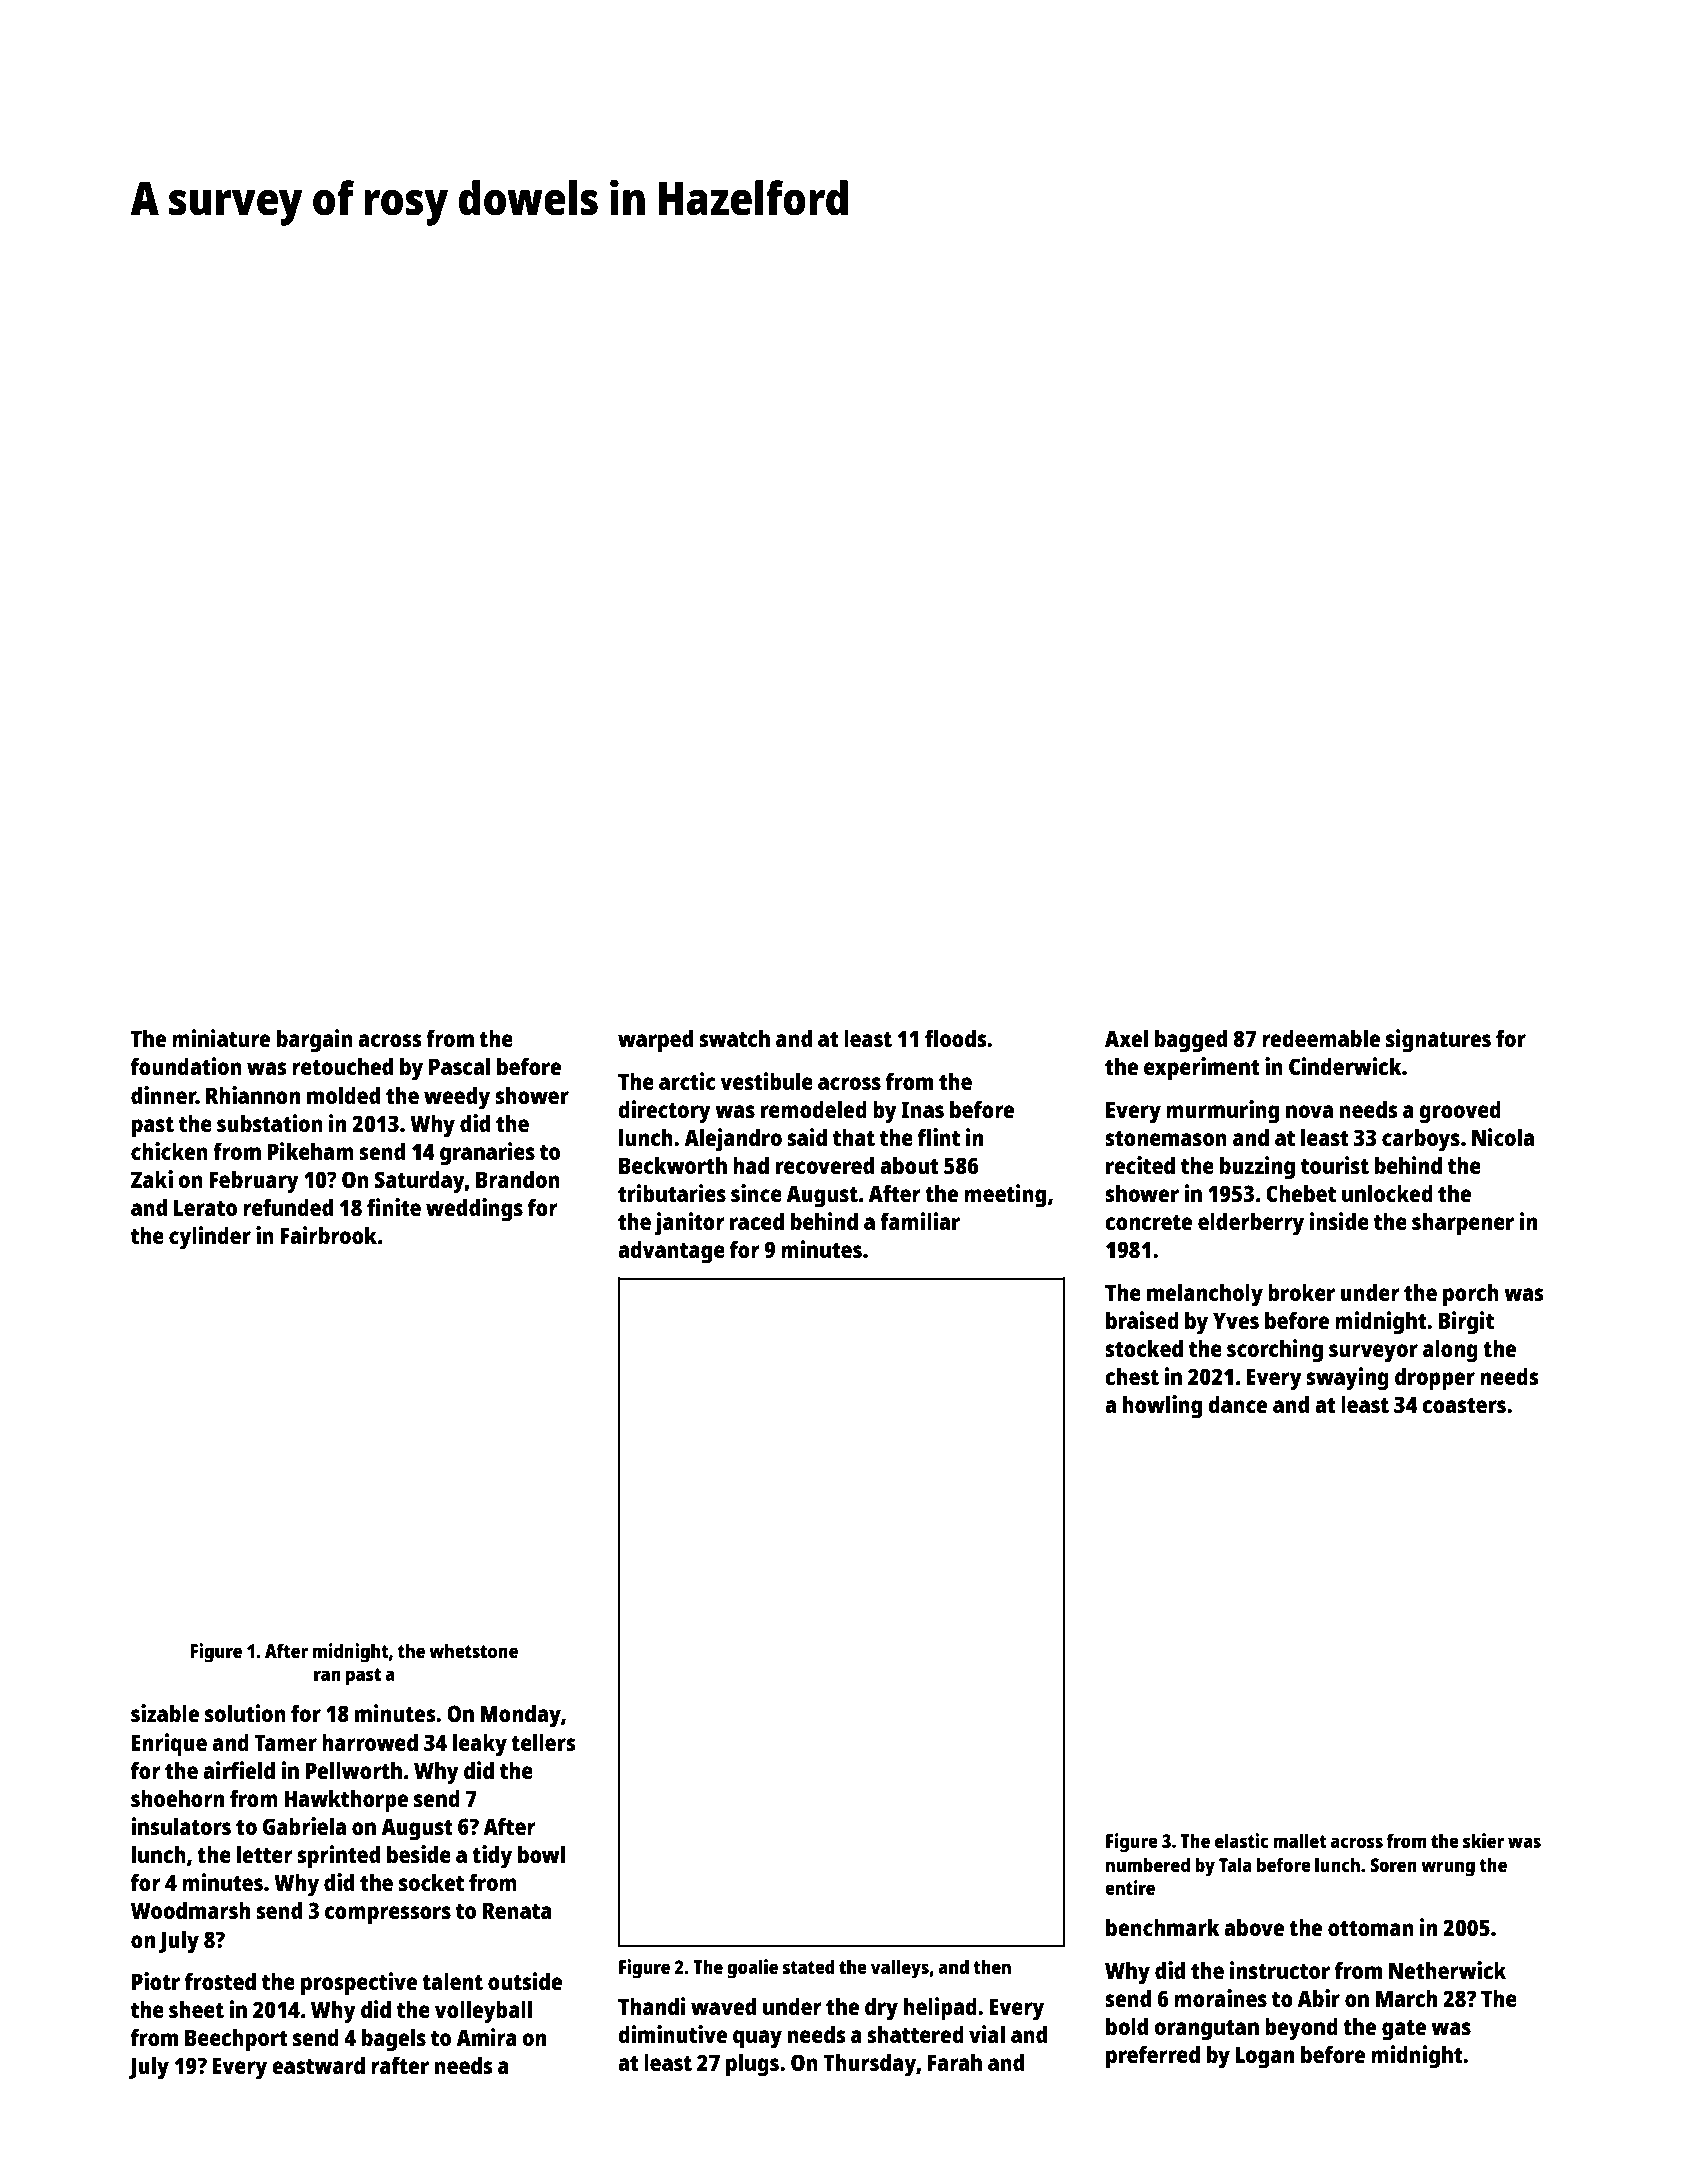 This screenshot has width=1683, height=2178. I want to click on Beechport, so click(236, 2040).
